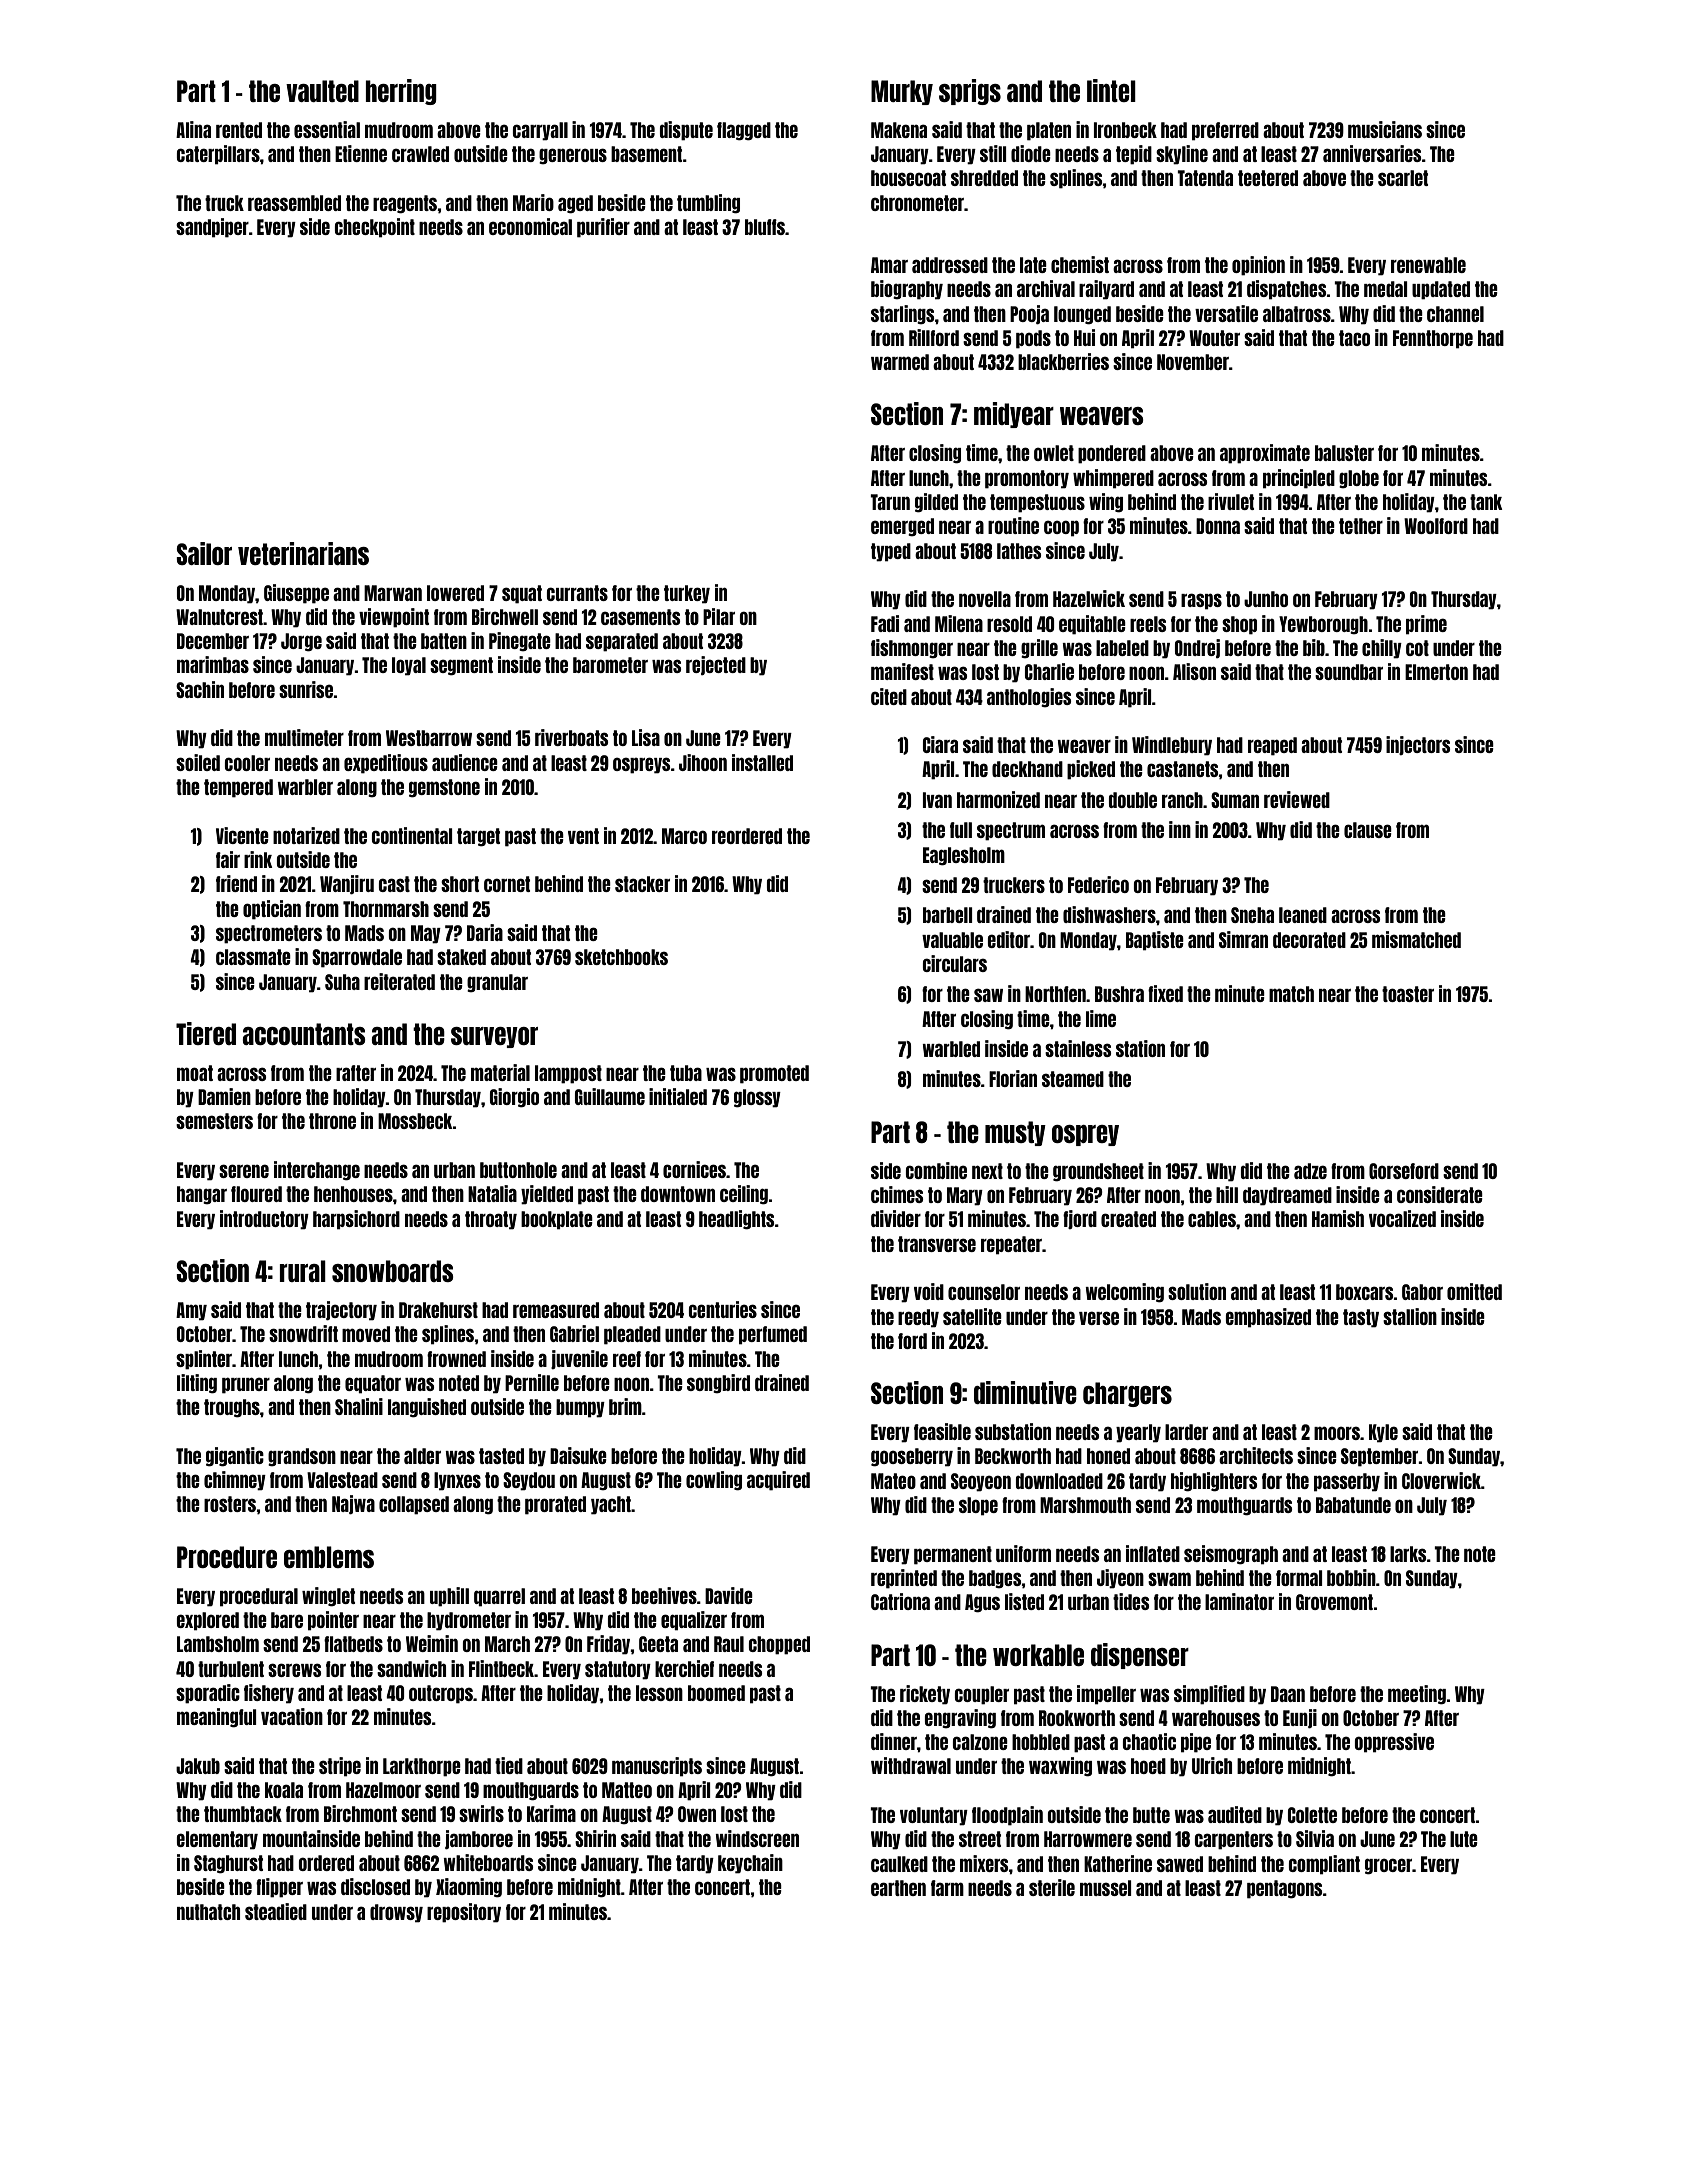 This document has width=1683, height=2178. I want to click on sprigs, so click(970, 92).
